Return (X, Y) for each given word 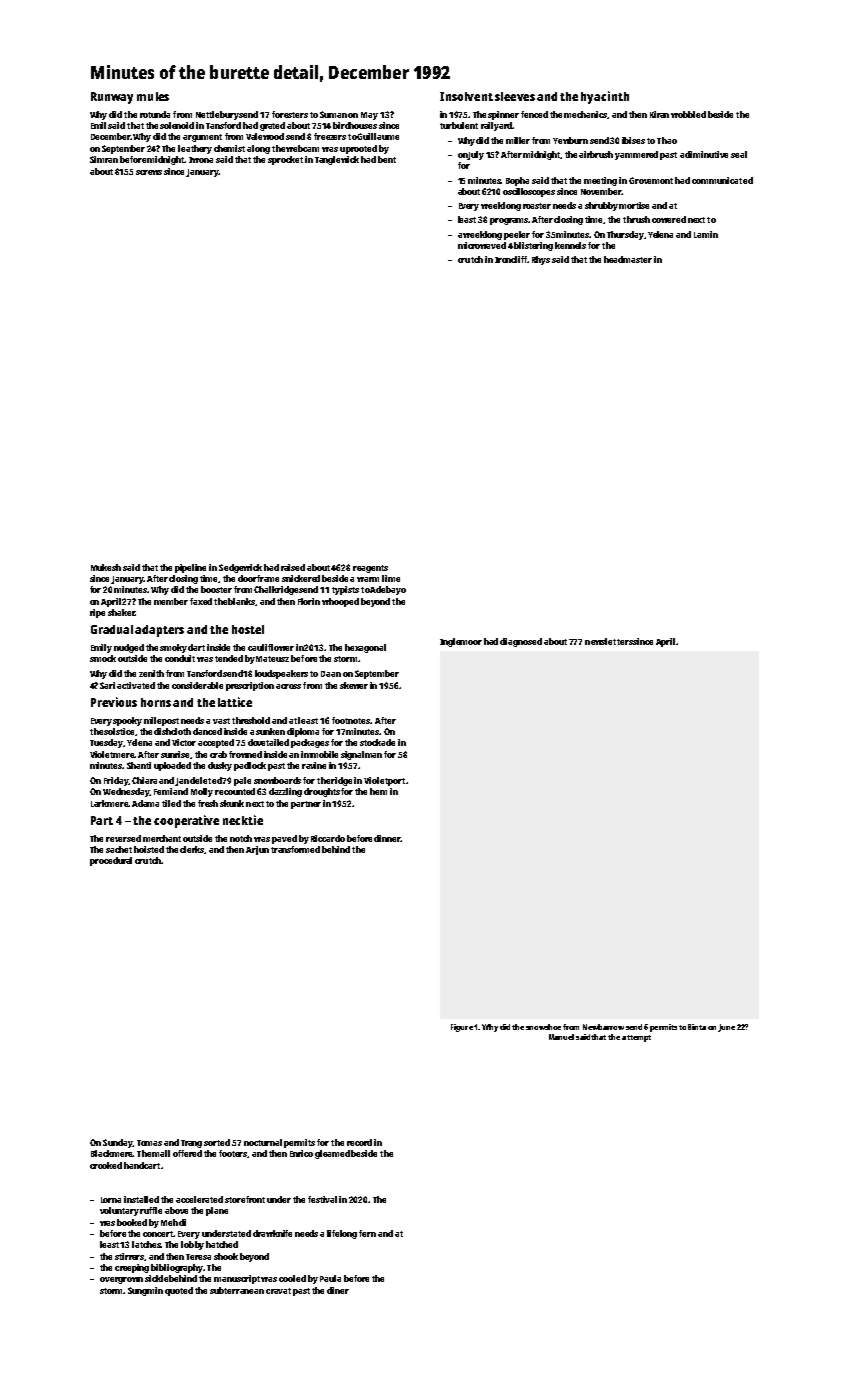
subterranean (237, 1290)
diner (338, 1290)
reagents (370, 569)
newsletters (609, 641)
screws (149, 172)
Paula (330, 1278)
